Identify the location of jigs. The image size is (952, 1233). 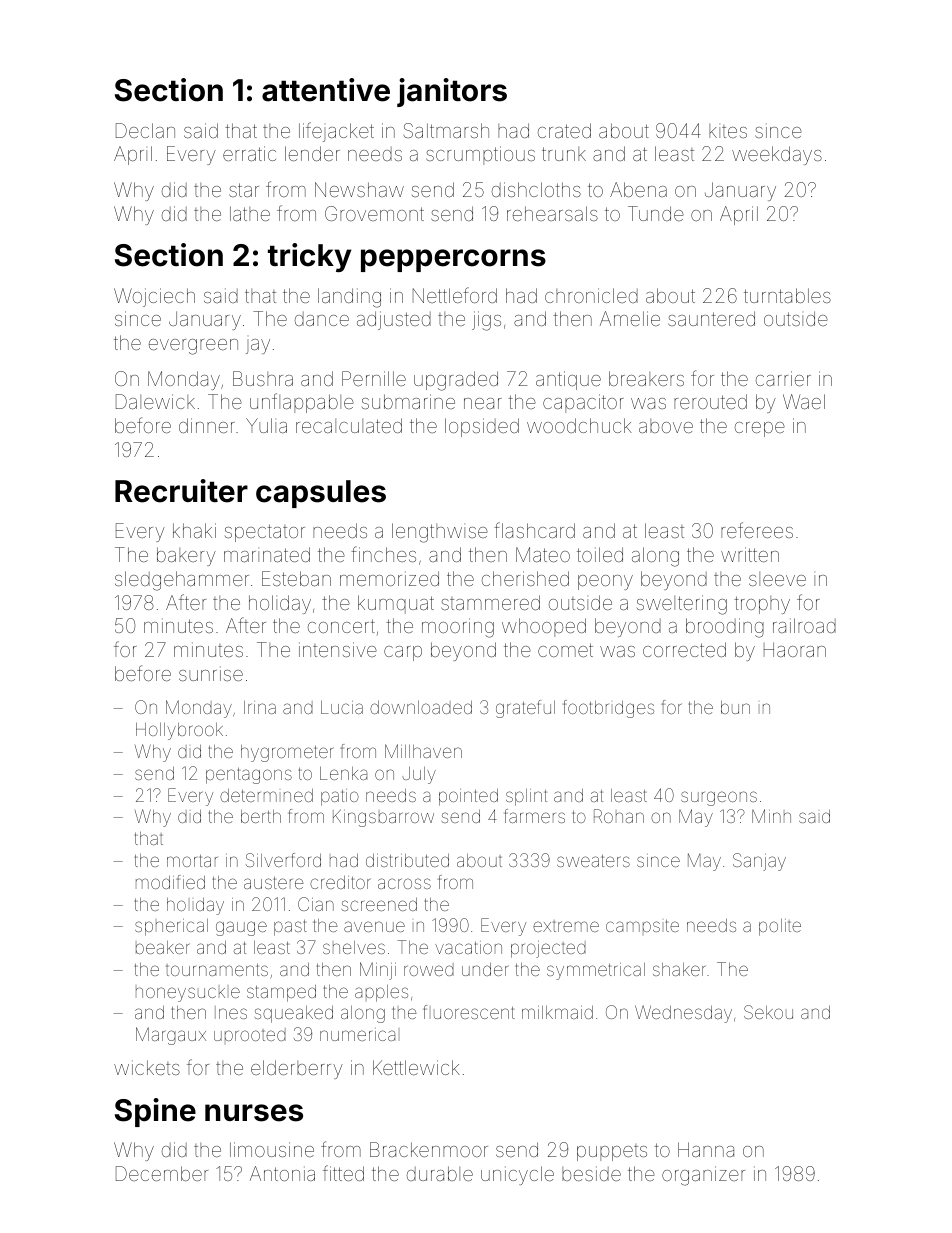
(486, 321).
